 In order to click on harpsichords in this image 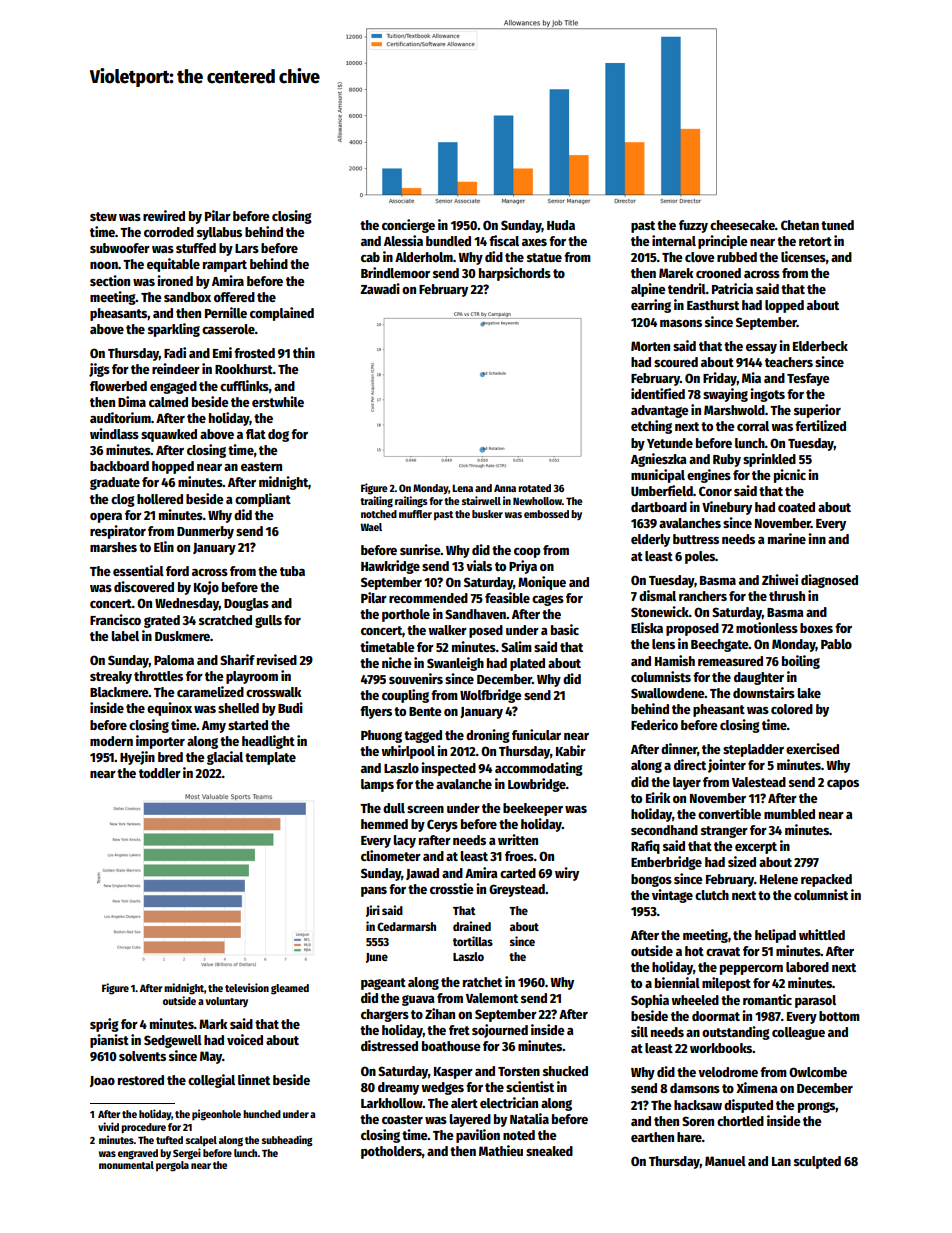, I will do `click(515, 274)`.
